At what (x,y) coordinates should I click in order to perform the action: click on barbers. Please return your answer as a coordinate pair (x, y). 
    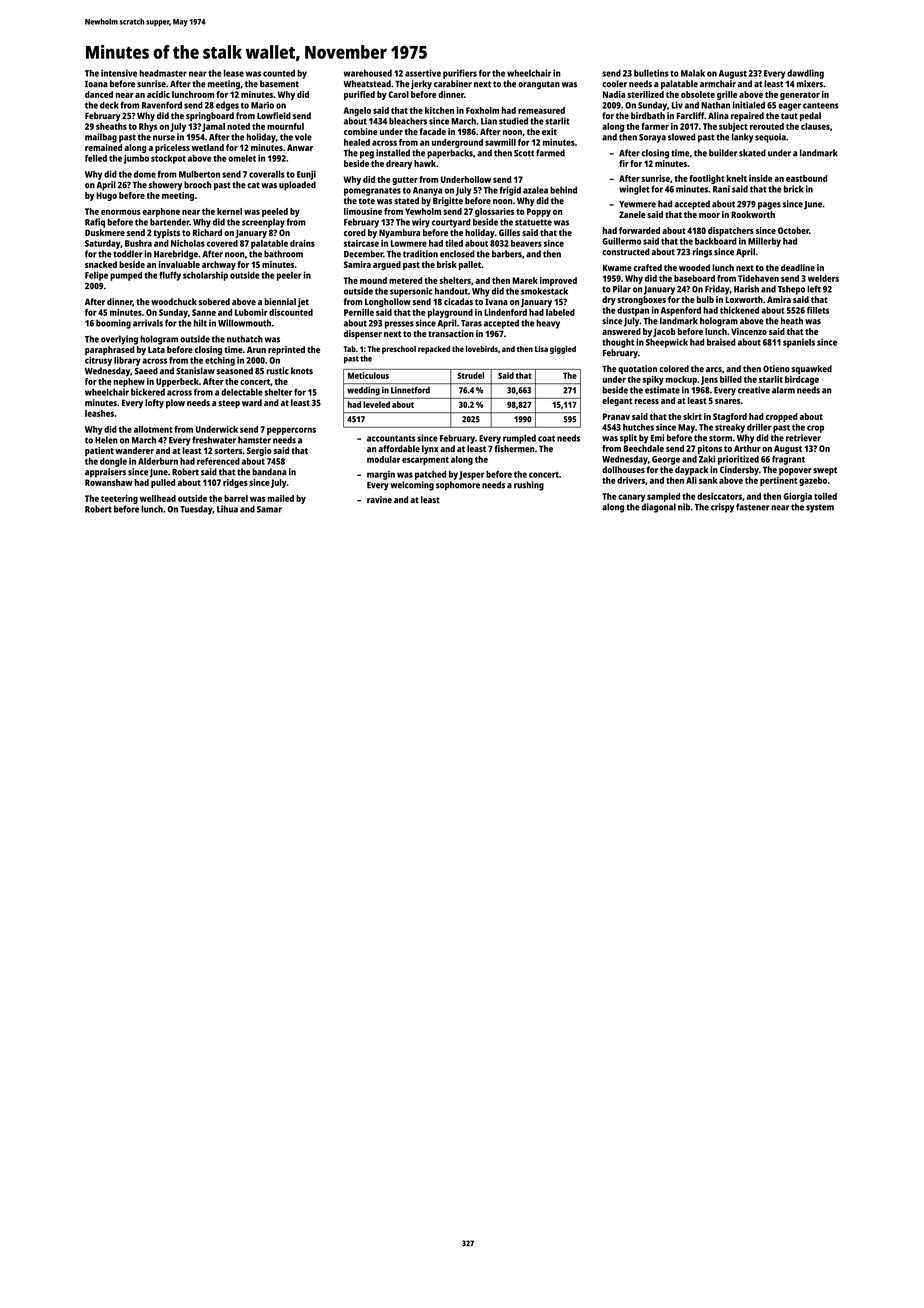
    Looking at the image, I should click on (507, 254).
